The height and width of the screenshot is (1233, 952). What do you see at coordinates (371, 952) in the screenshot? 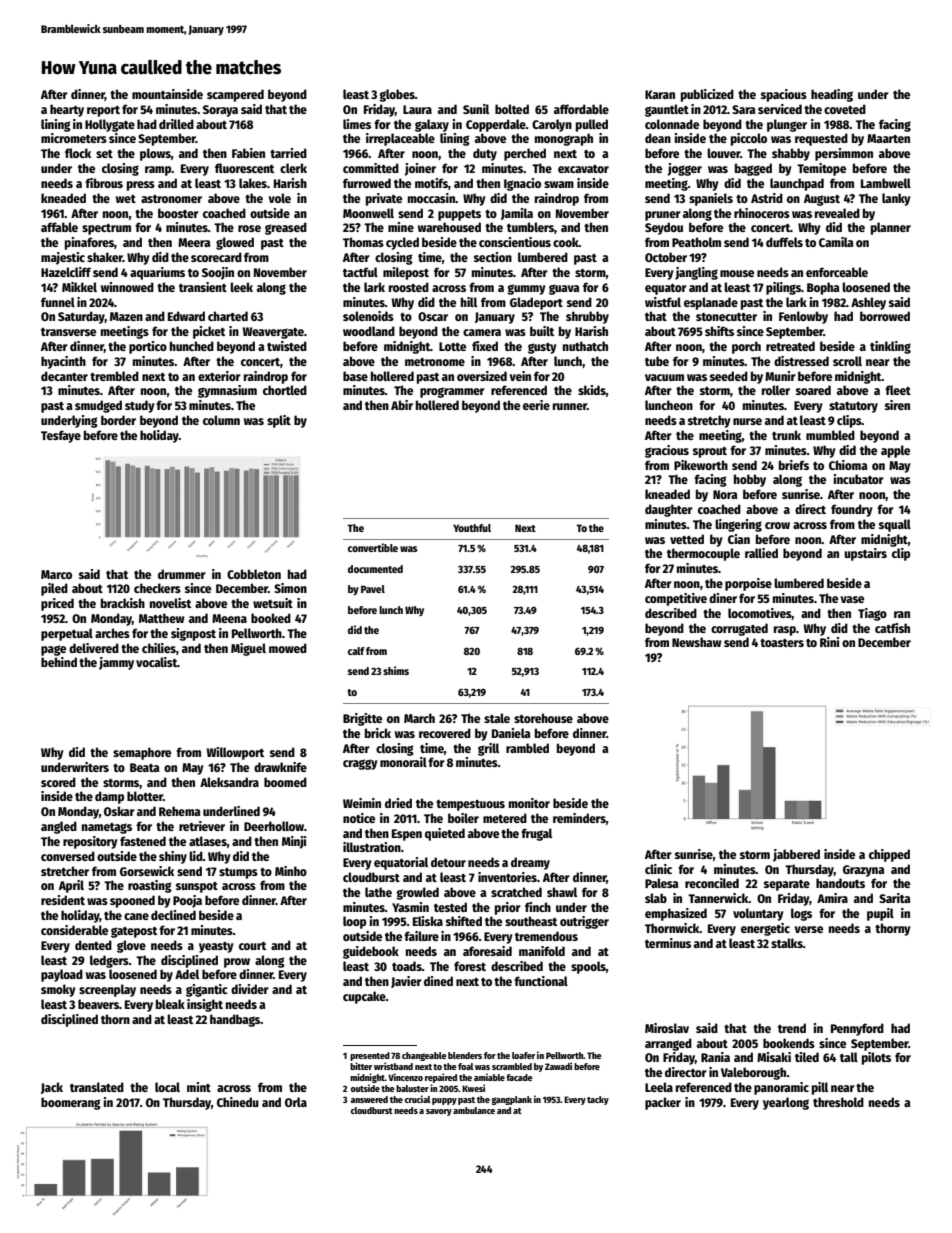
I see `guidebook` at bounding box center [371, 952].
